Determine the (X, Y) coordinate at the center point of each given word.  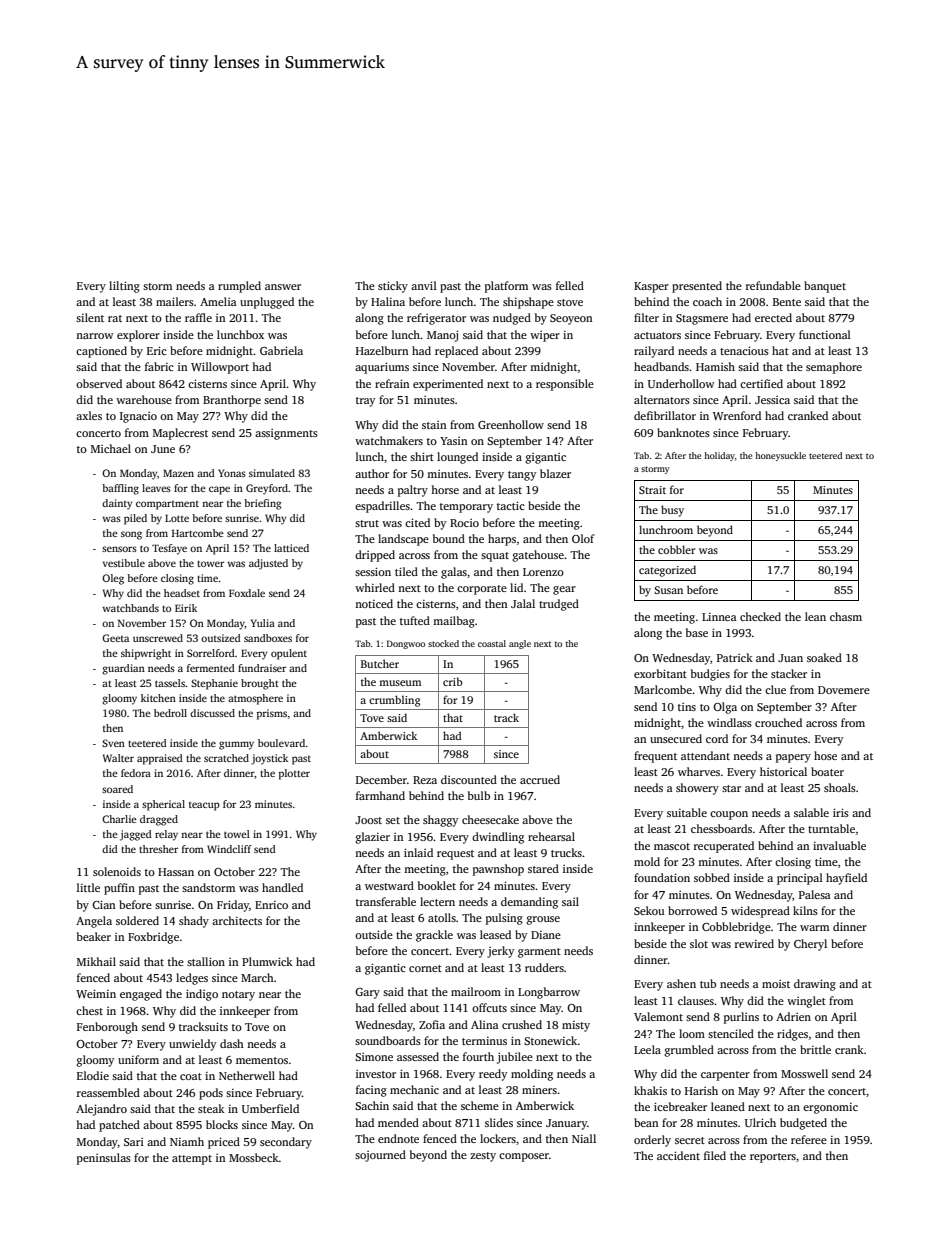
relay (166, 835)
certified (761, 383)
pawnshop (498, 870)
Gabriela (281, 350)
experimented (448, 385)
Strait (652, 490)
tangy (522, 476)
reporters (773, 1158)
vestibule (124, 563)
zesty (483, 1157)
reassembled (108, 1092)
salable (811, 812)
